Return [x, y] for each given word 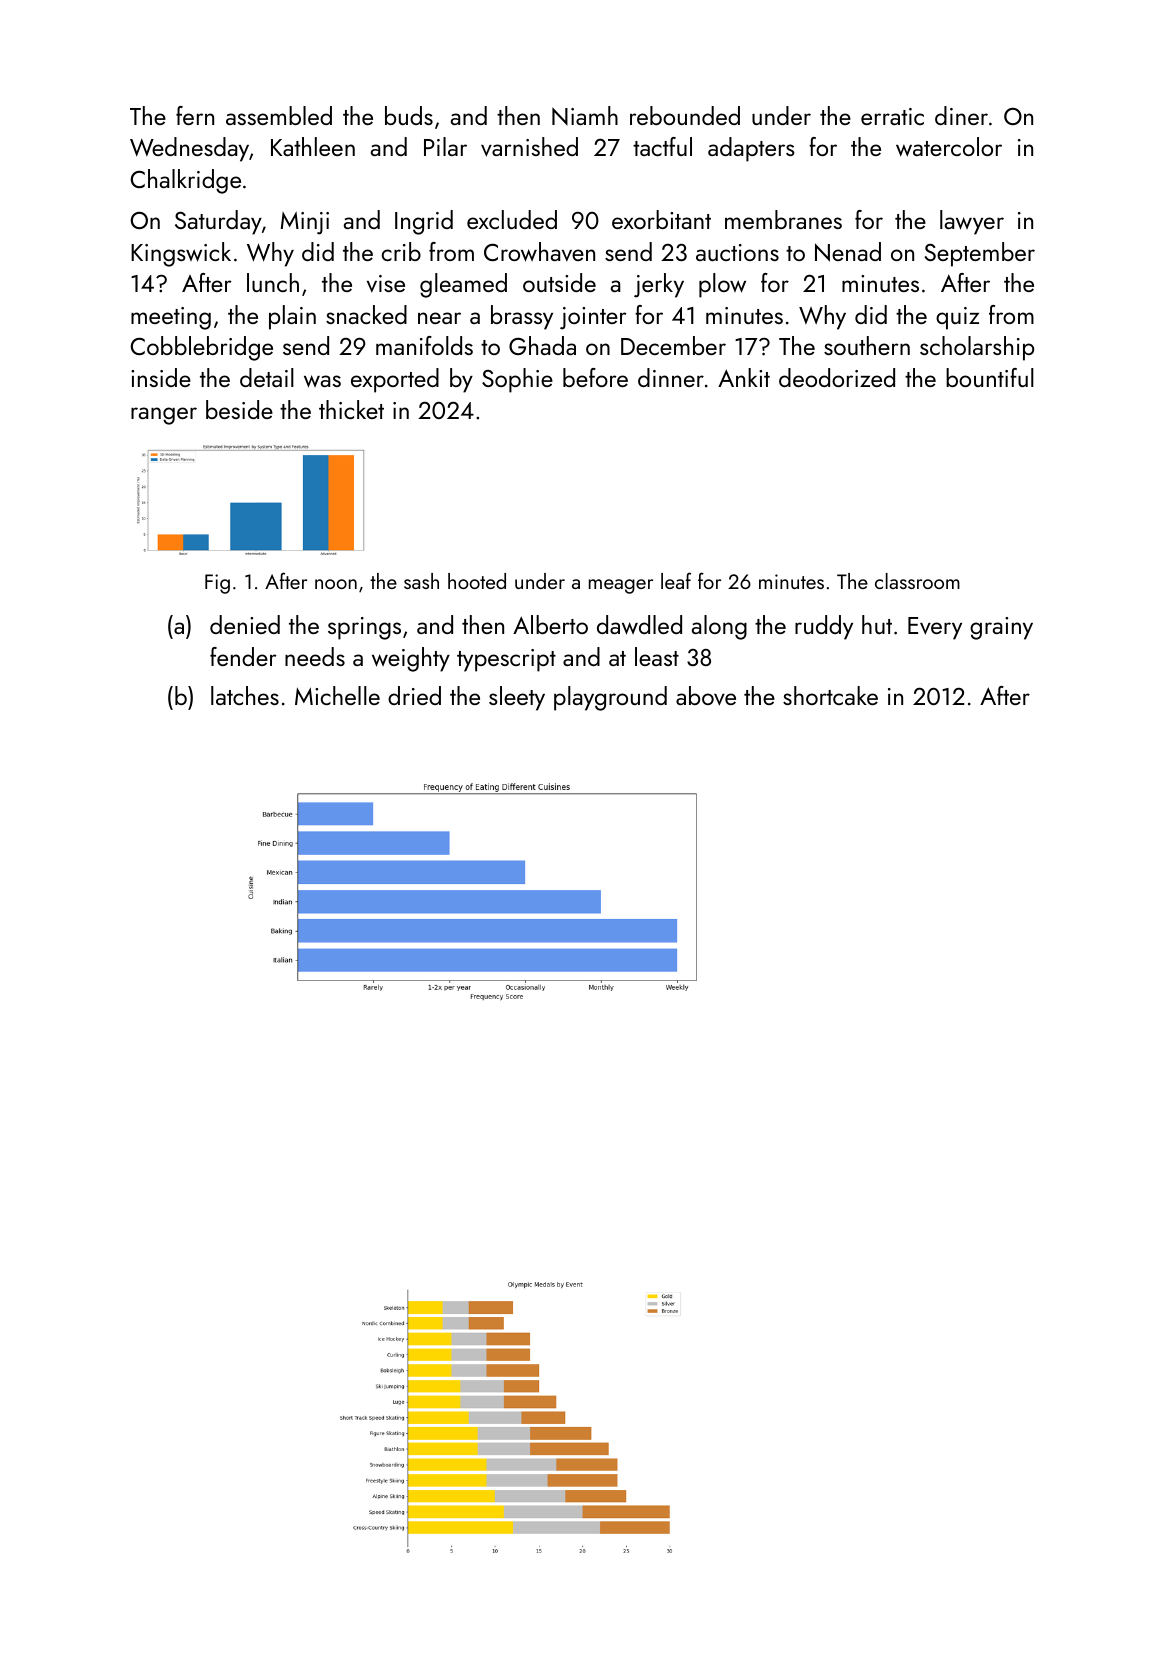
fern [195, 115]
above [706, 696]
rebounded [685, 115]
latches [245, 695]
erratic [892, 116]
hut [877, 624]
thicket [351, 409]
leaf [676, 580]
